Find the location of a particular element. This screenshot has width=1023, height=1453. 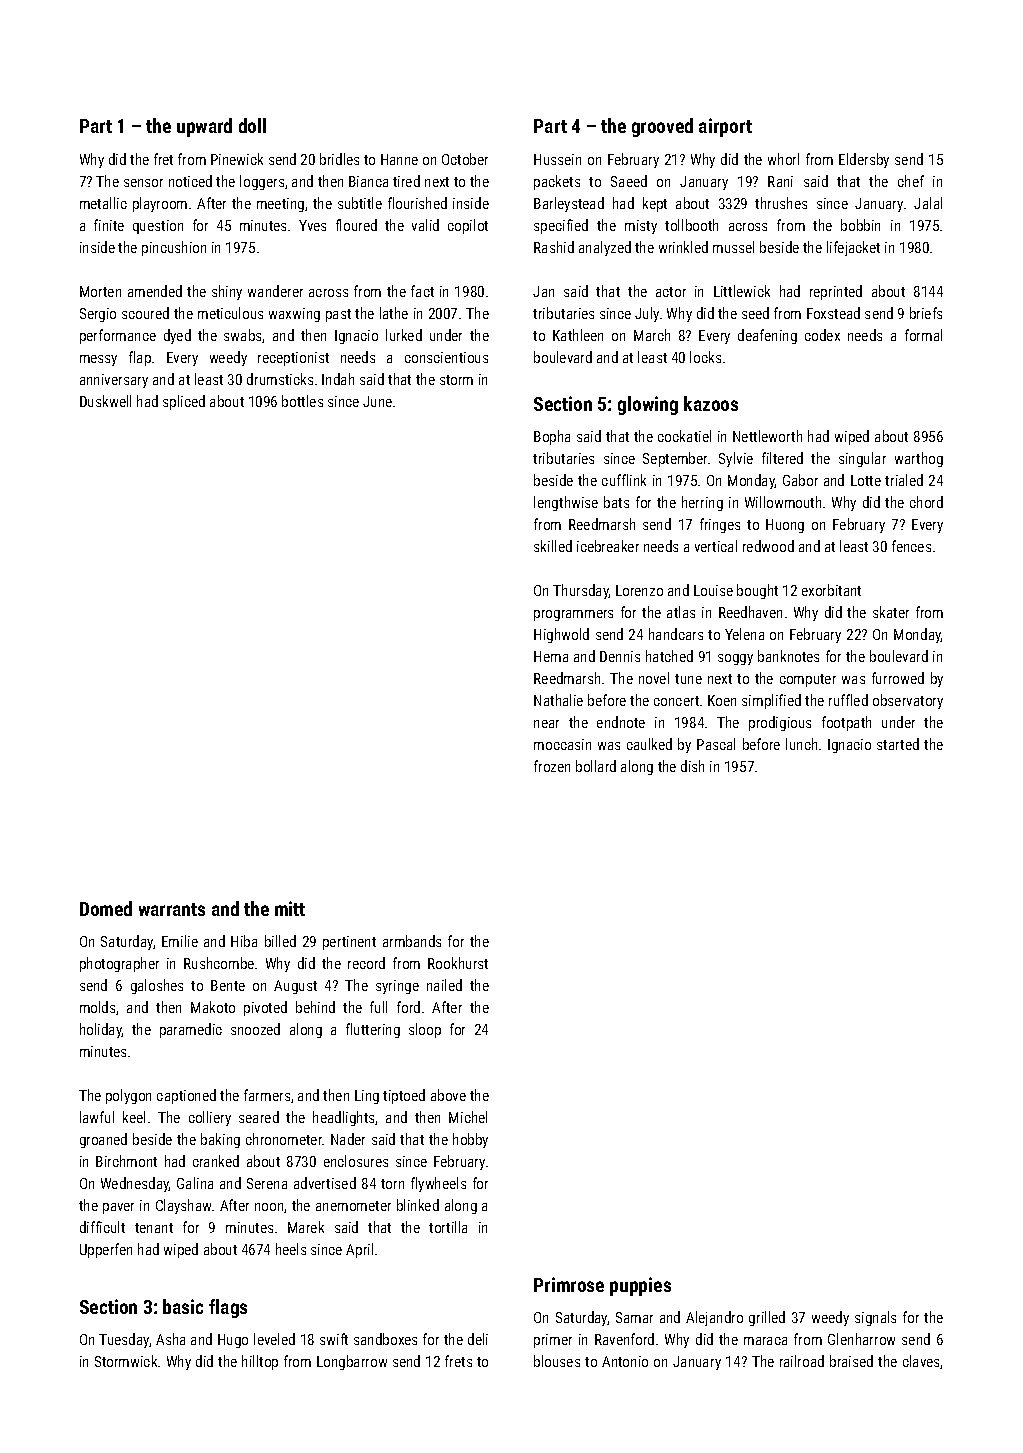

grooved is located at coordinates (662, 127).
